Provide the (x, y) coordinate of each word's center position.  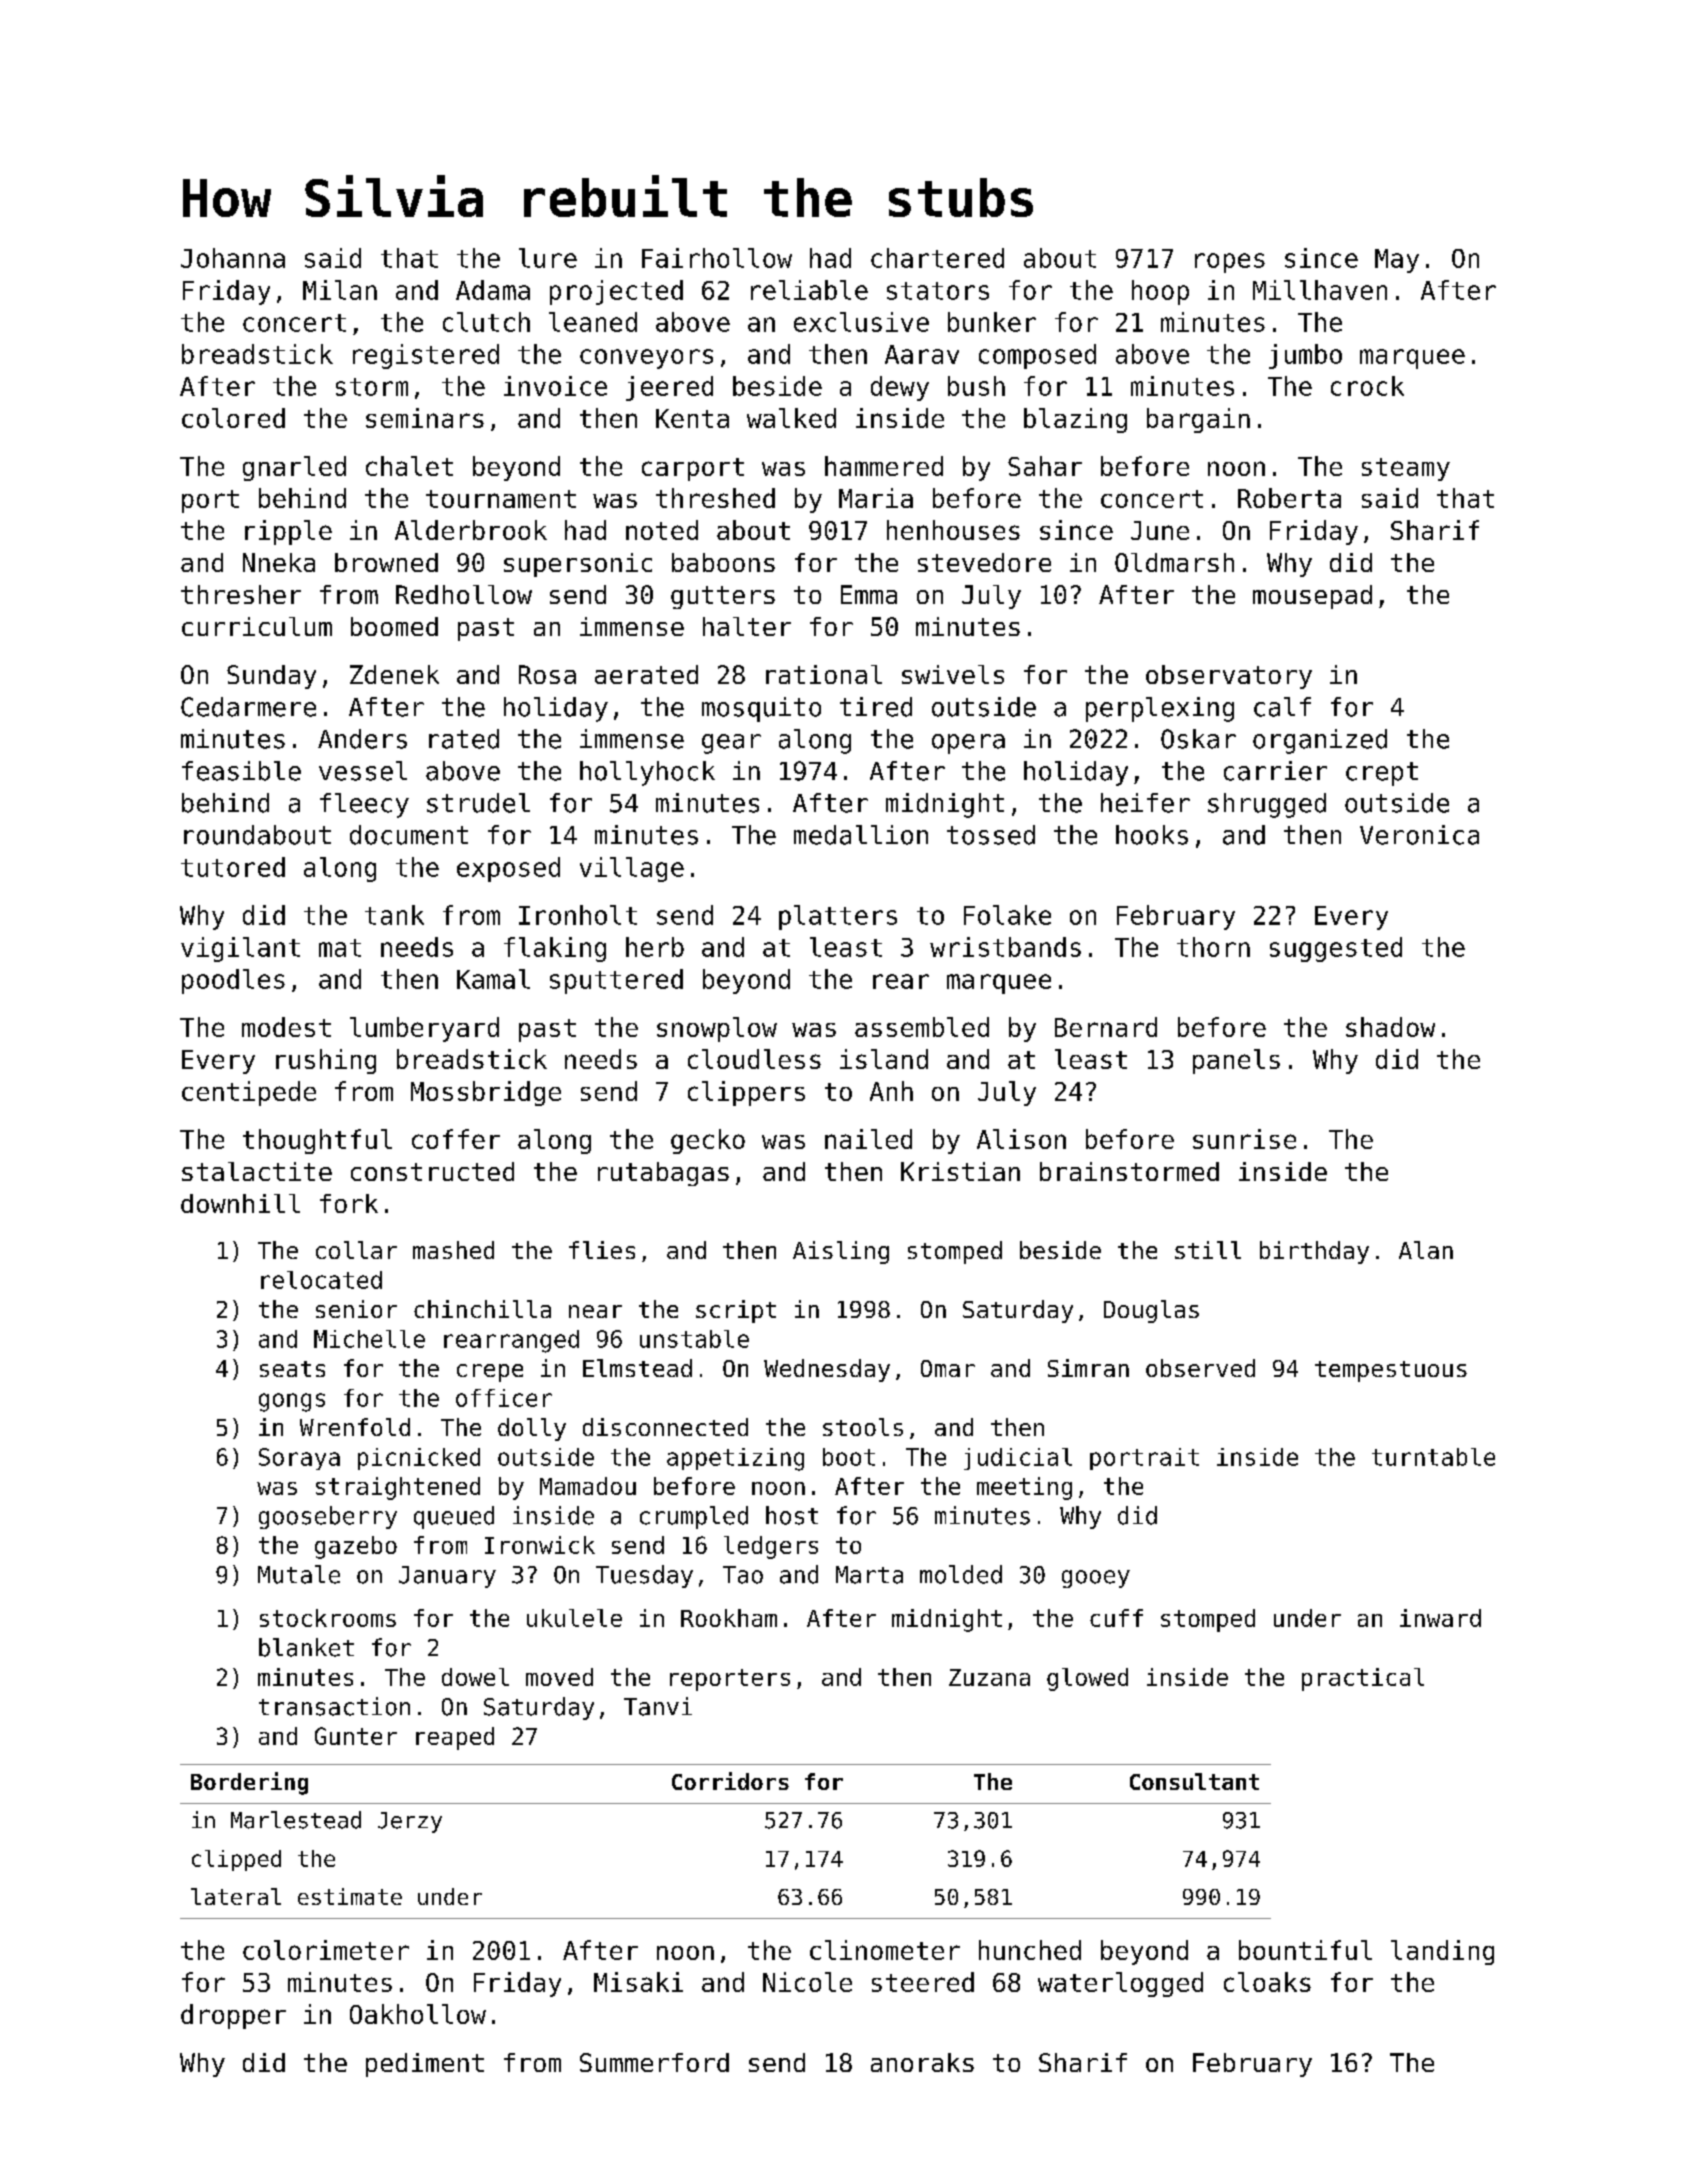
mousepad (1312, 597)
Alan (1426, 1250)
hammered (884, 466)
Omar (948, 1368)
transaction (334, 1706)
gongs (292, 1402)
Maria (876, 498)
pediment (425, 2065)
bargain (1198, 420)
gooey (1096, 1579)
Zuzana (989, 1677)
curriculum (257, 626)
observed (1200, 1368)
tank (394, 915)
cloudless (754, 1059)
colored (233, 418)
